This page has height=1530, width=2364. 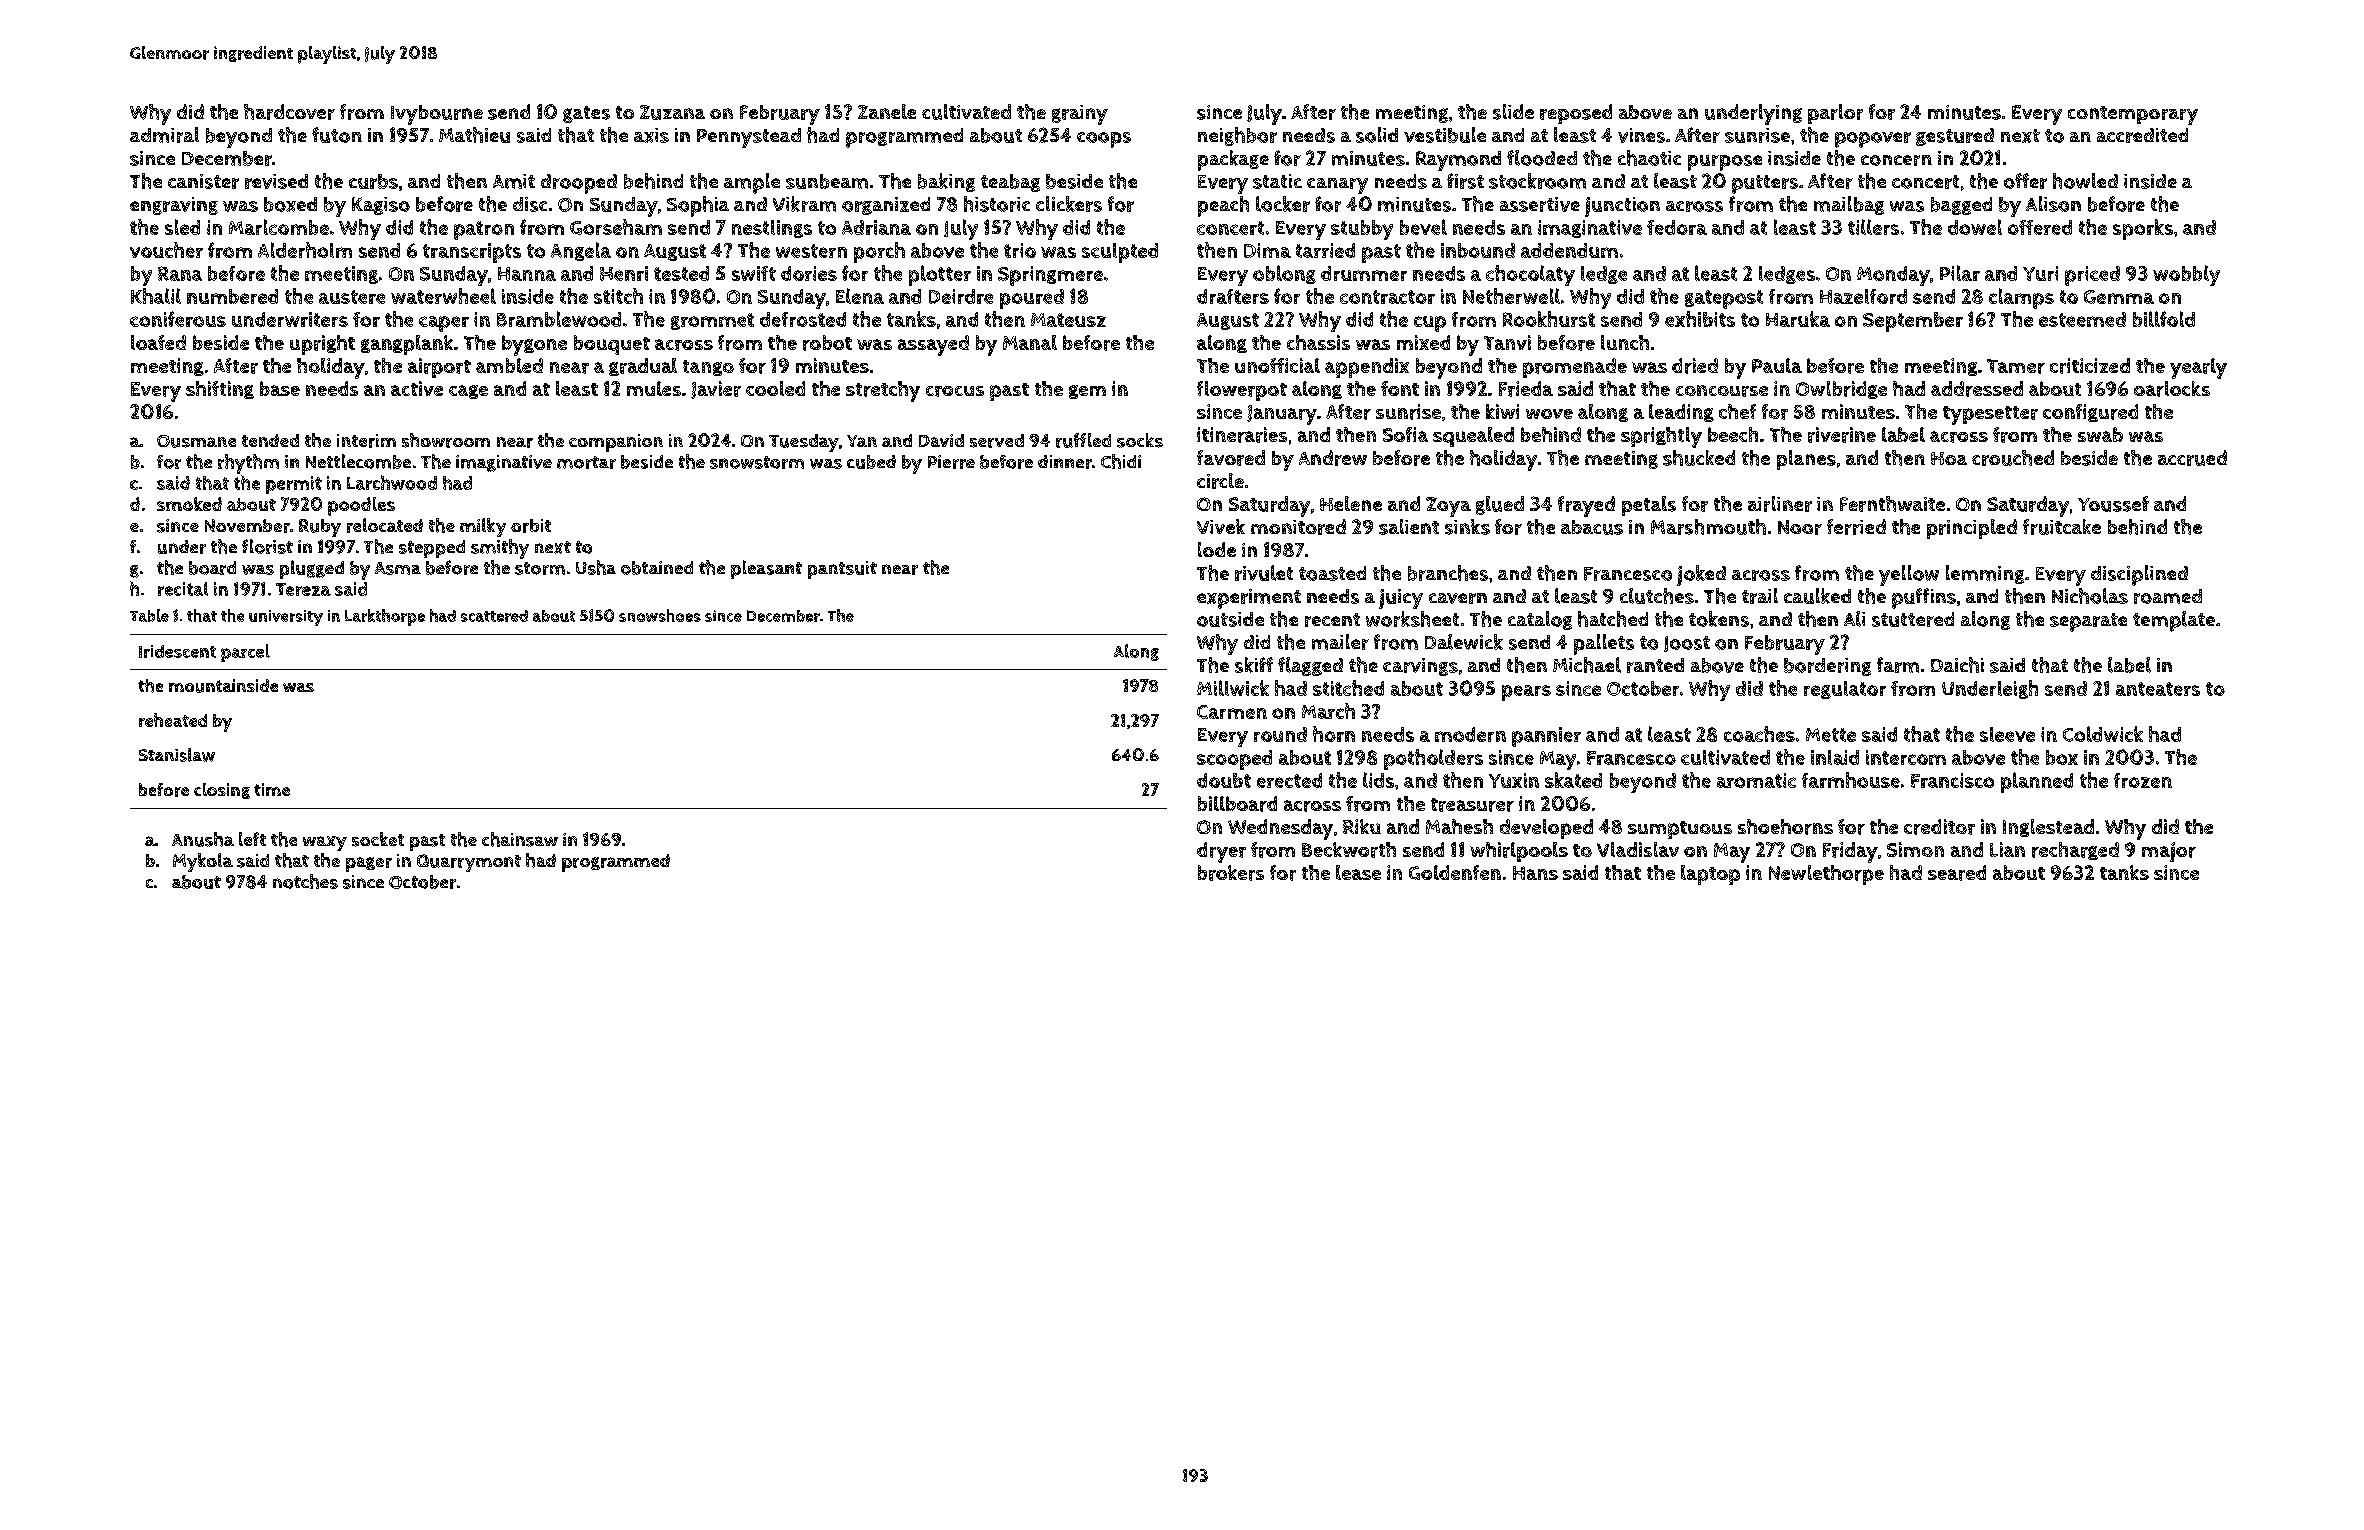 I want to click on hardcover, so click(x=289, y=112).
